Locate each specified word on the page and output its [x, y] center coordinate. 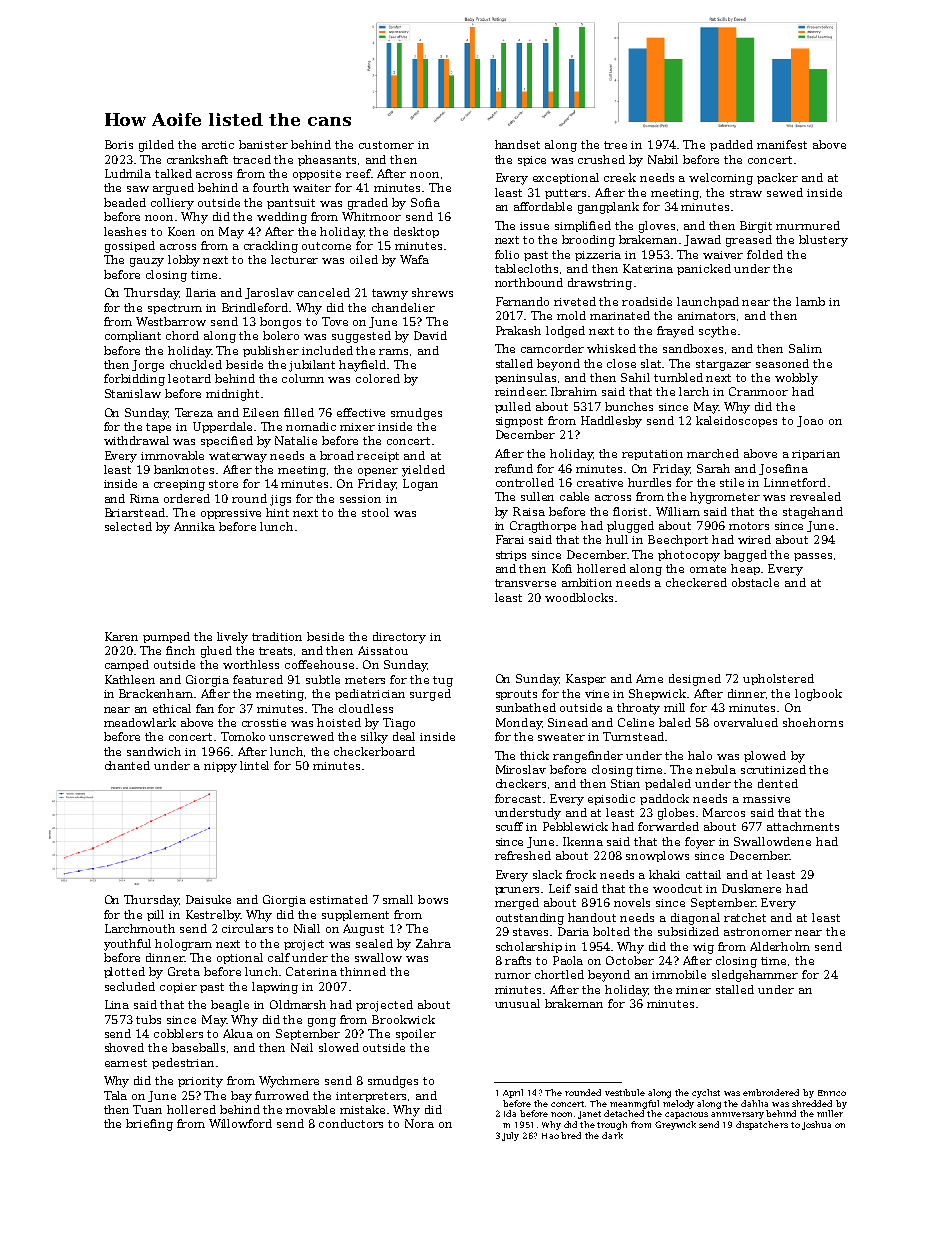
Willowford [240, 1123]
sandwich [154, 751]
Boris [119, 144]
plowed [765, 756]
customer [386, 145]
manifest [782, 144]
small [398, 899]
